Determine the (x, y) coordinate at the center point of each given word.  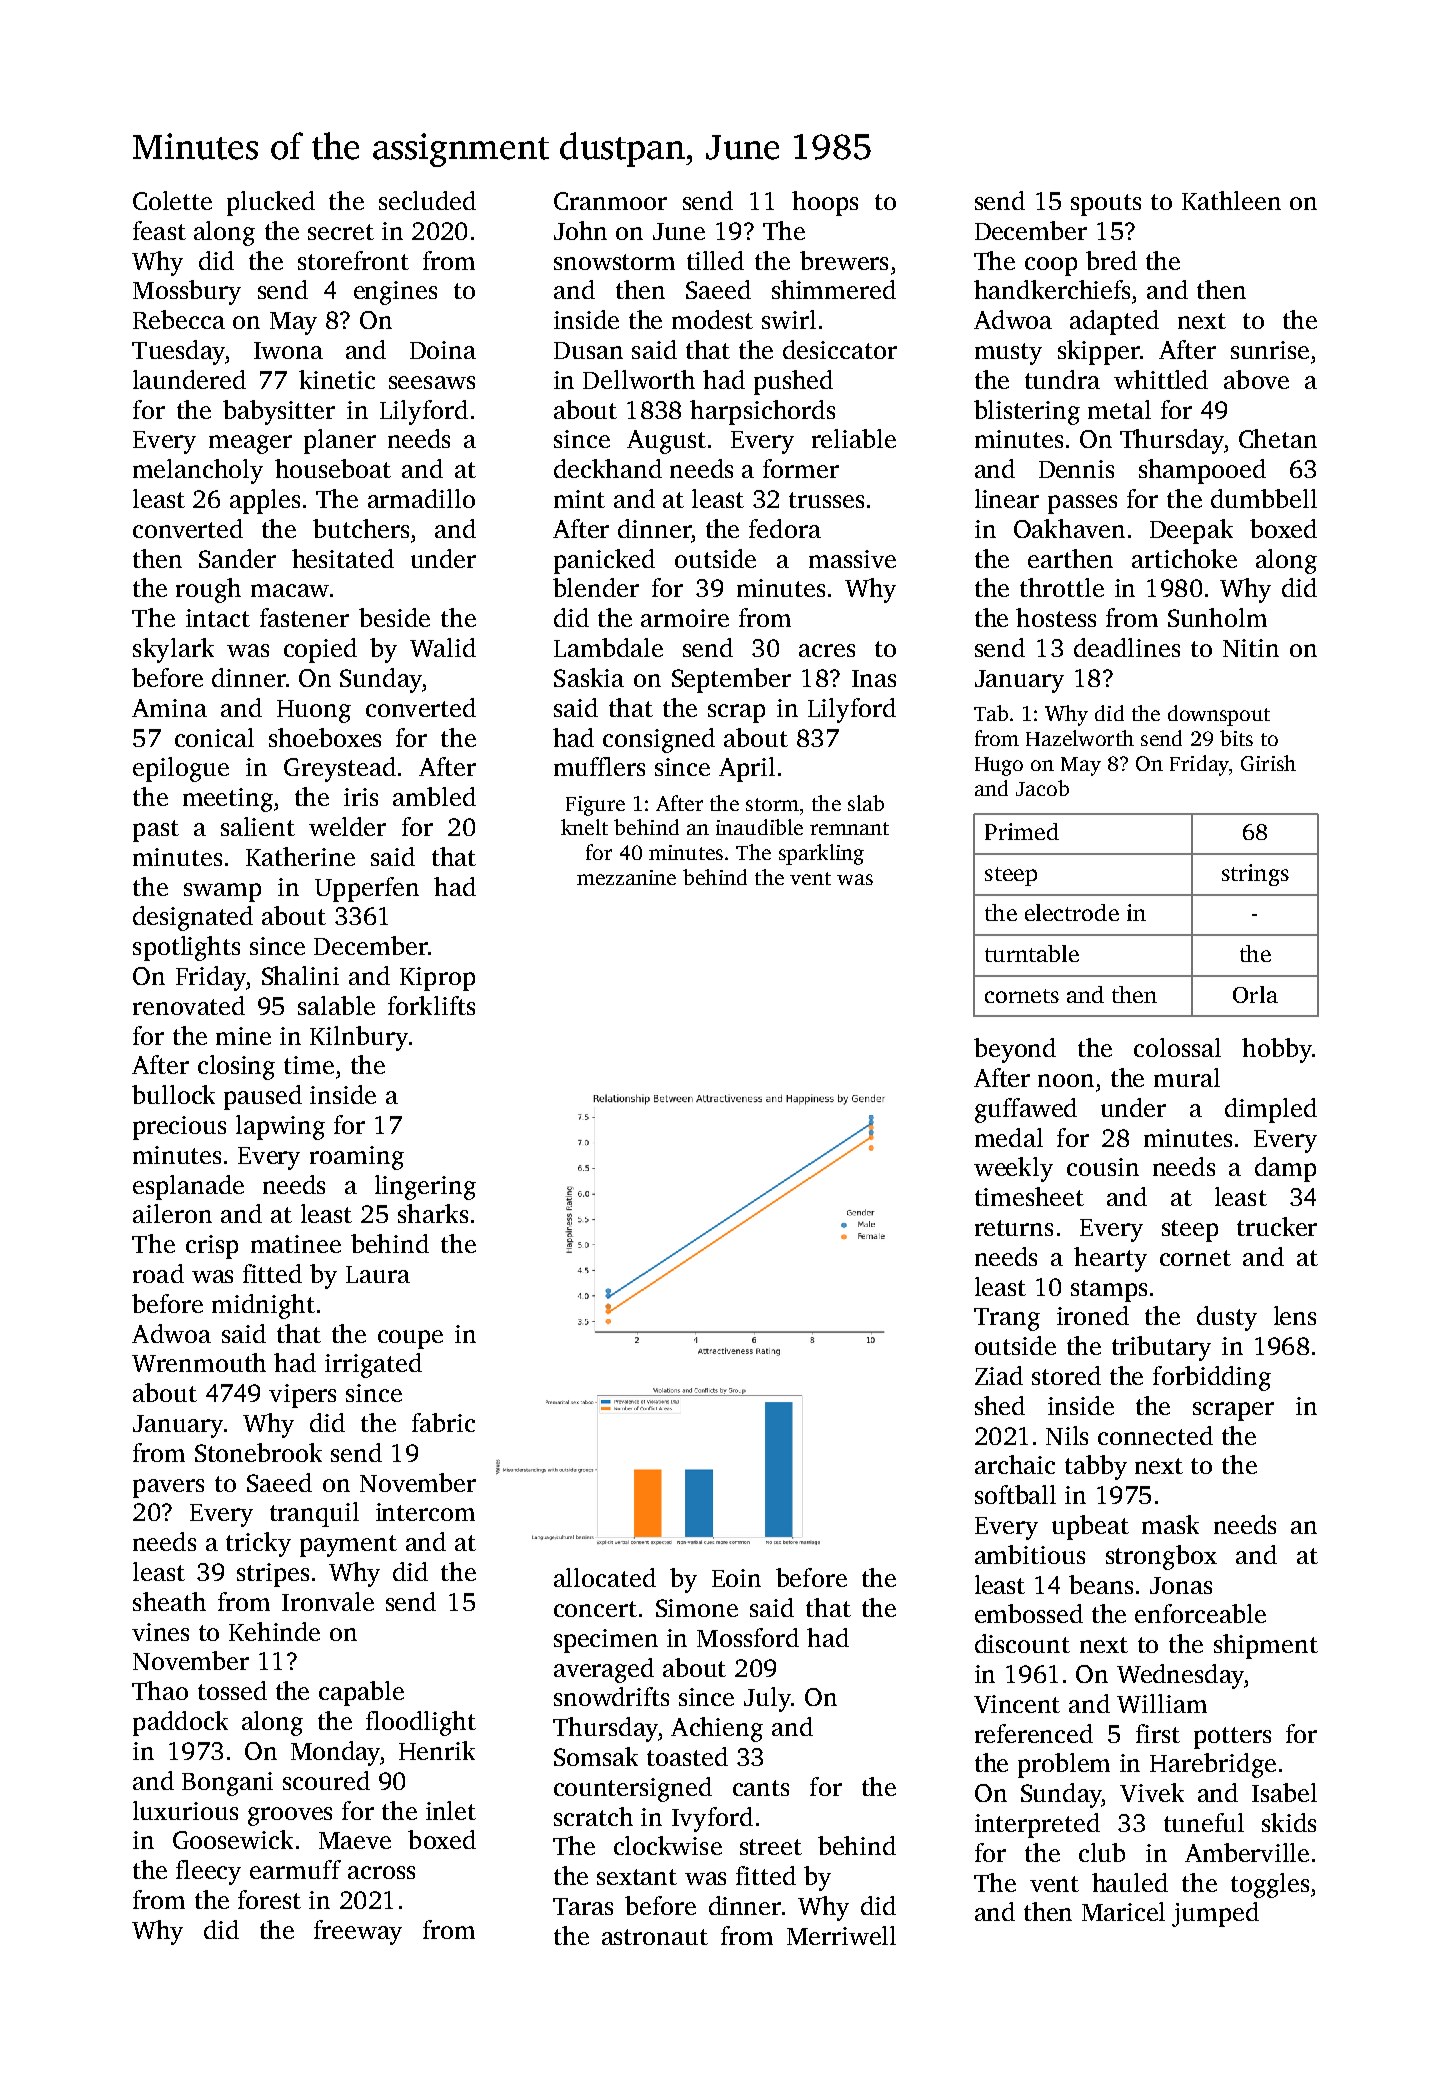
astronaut (655, 1937)
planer (340, 441)
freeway (358, 1932)
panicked (604, 561)
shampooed (1202, 471)
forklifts (431, 1005)
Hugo (999, 766)
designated (193, 918)
